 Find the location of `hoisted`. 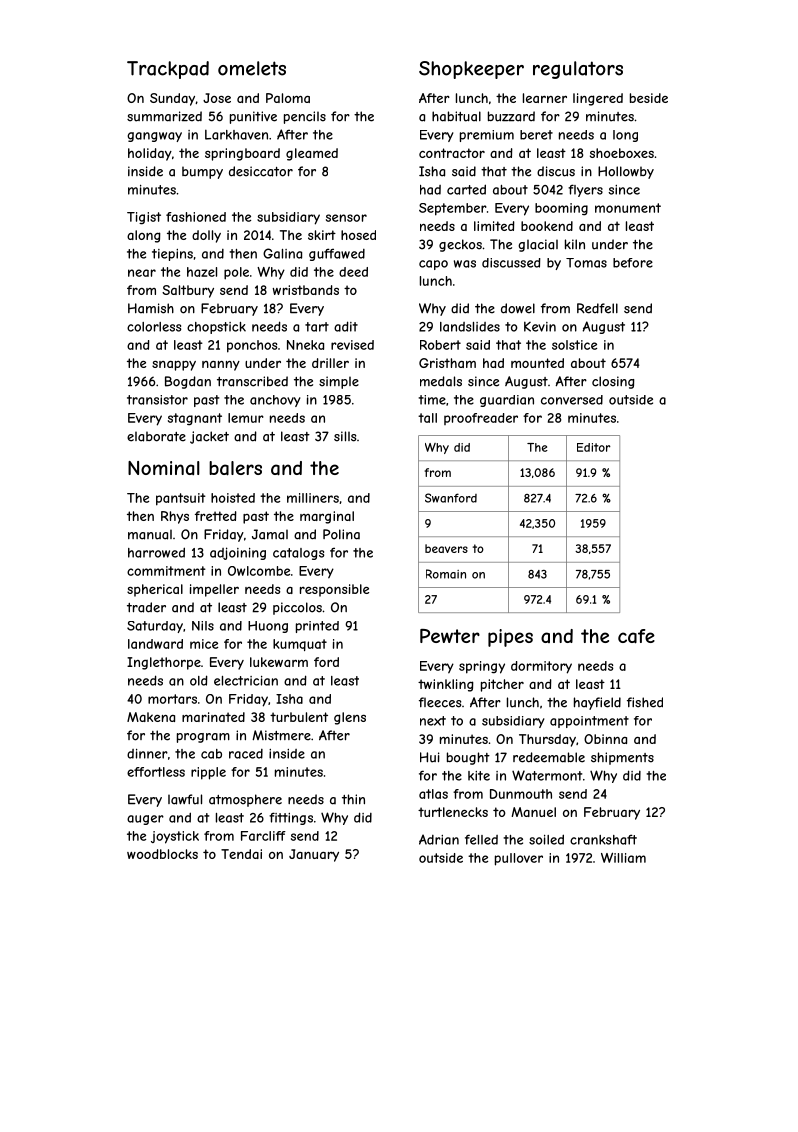

hoisted is located at coordinates (233, 498).
